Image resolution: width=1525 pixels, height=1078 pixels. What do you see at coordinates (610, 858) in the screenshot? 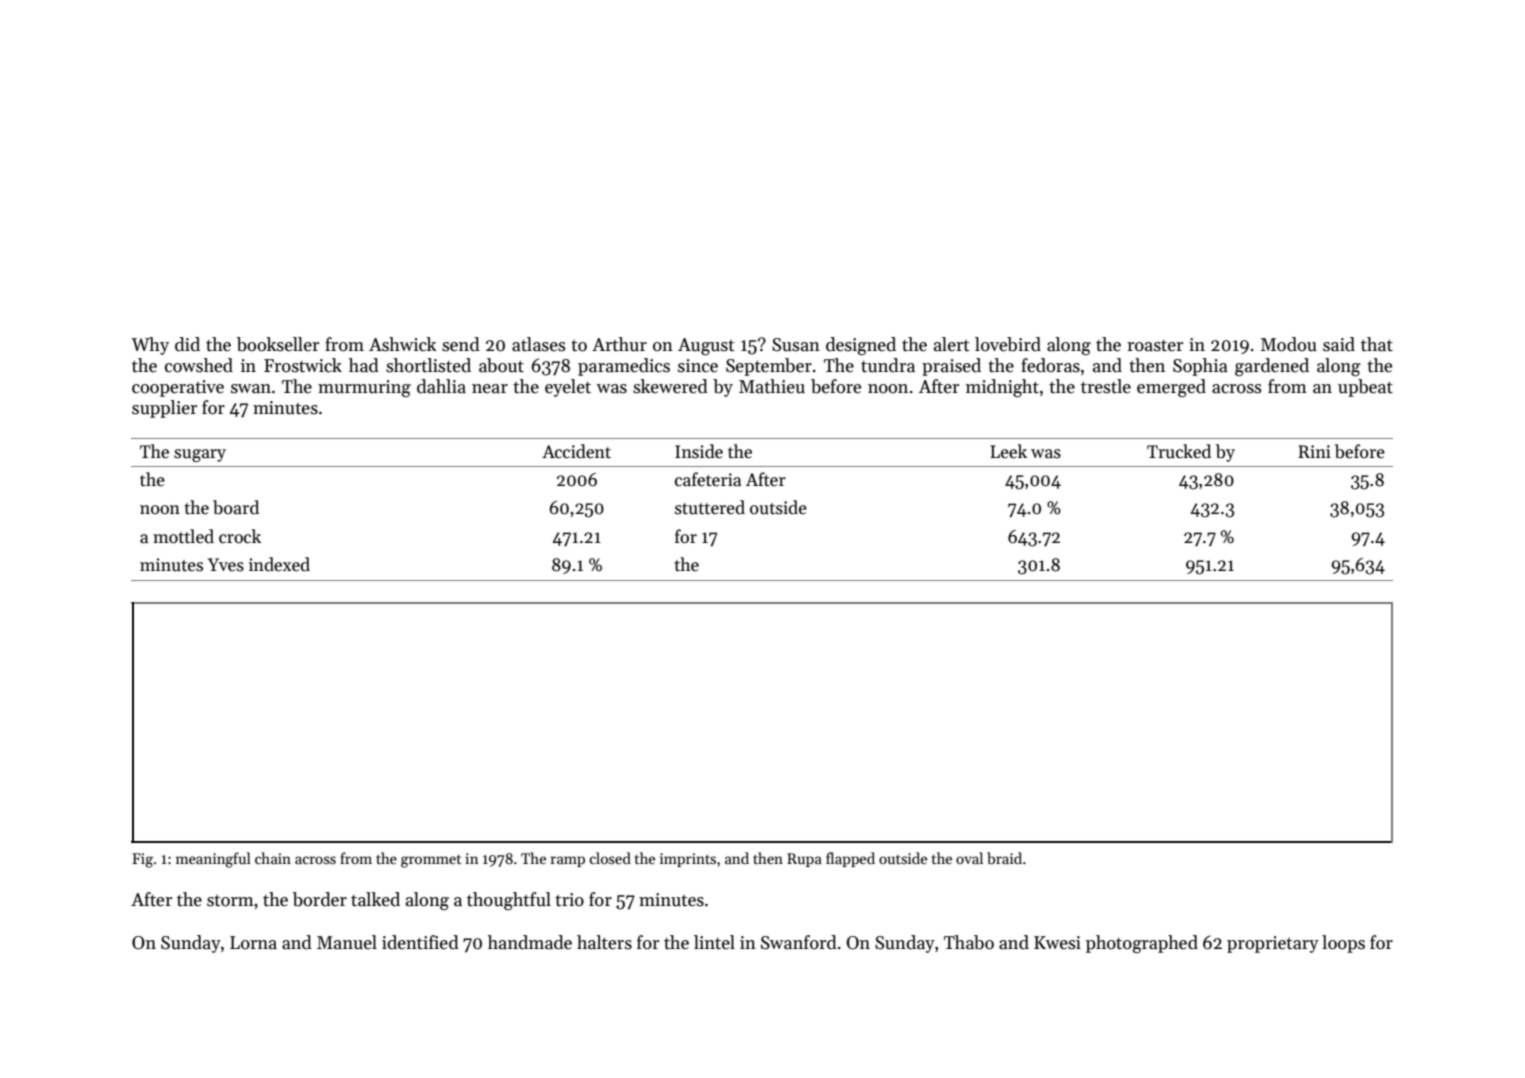
I see `closed` at bounding box center [610, 858].
